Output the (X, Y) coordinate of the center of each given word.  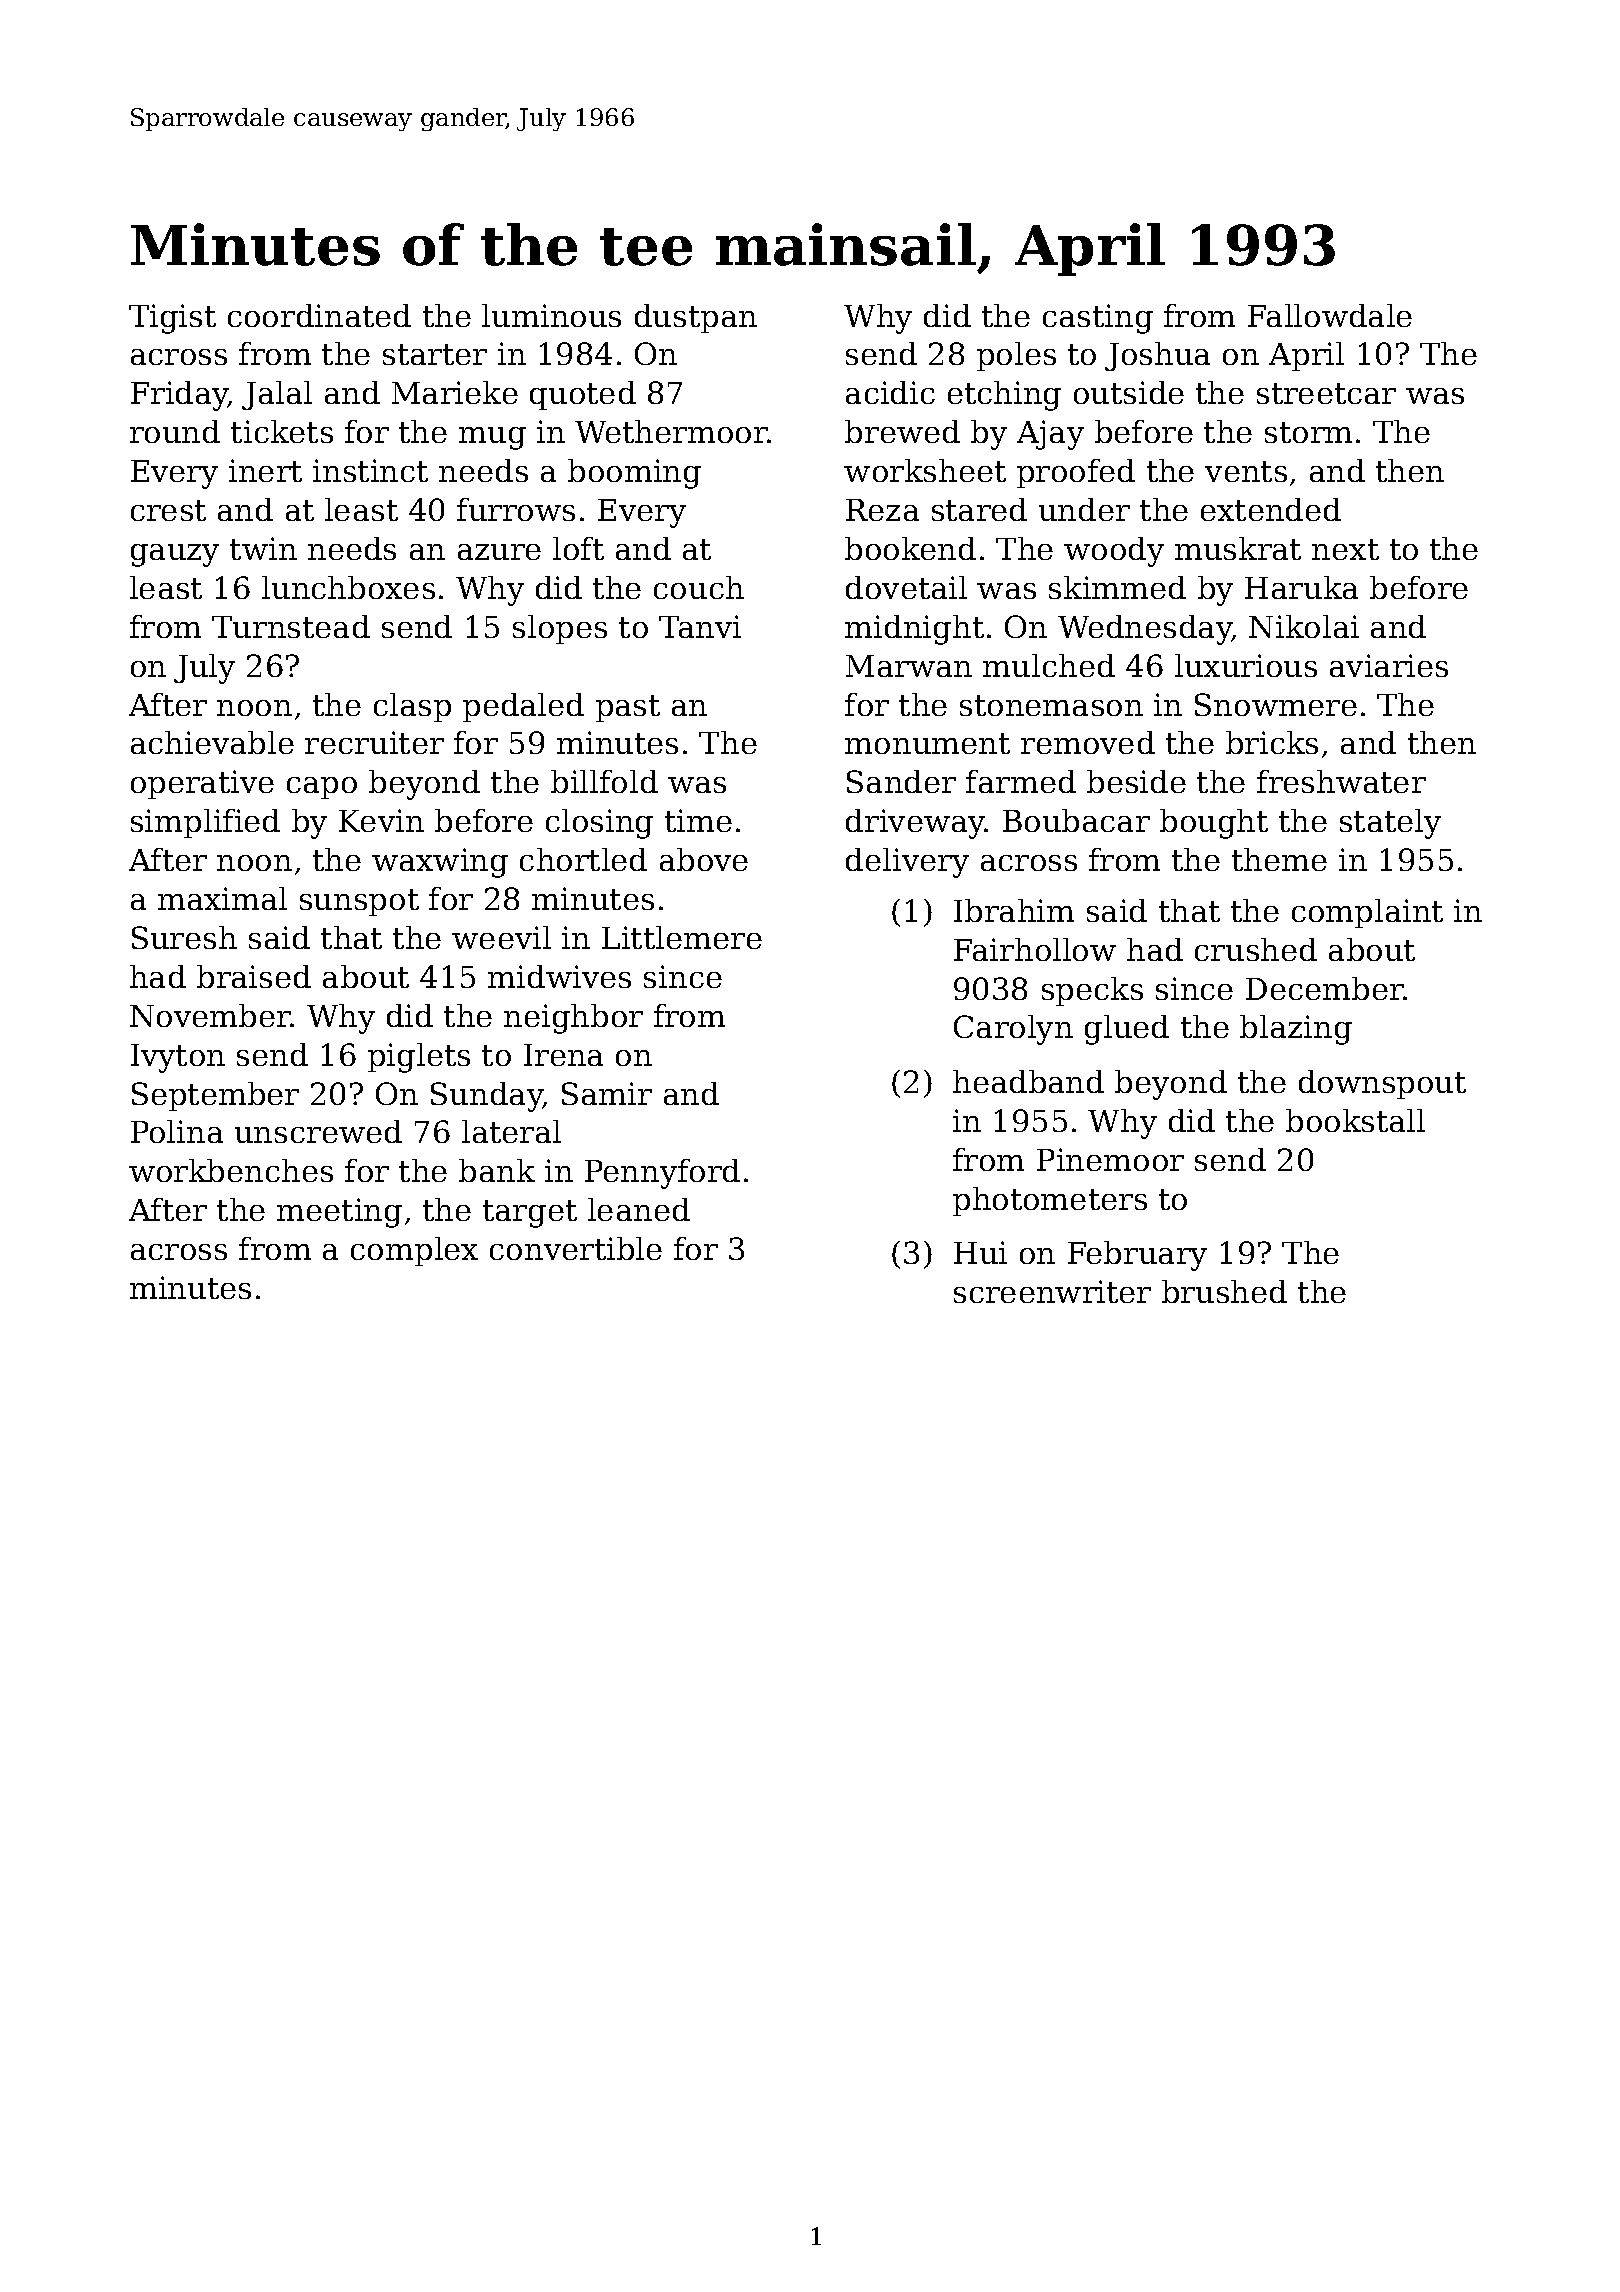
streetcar (1326, 393)
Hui (980, 1252)
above (704, 859)
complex (414, 1251)
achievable (212, 742)
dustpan (696, 318)
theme (1279, 859)
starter (435, 354)
